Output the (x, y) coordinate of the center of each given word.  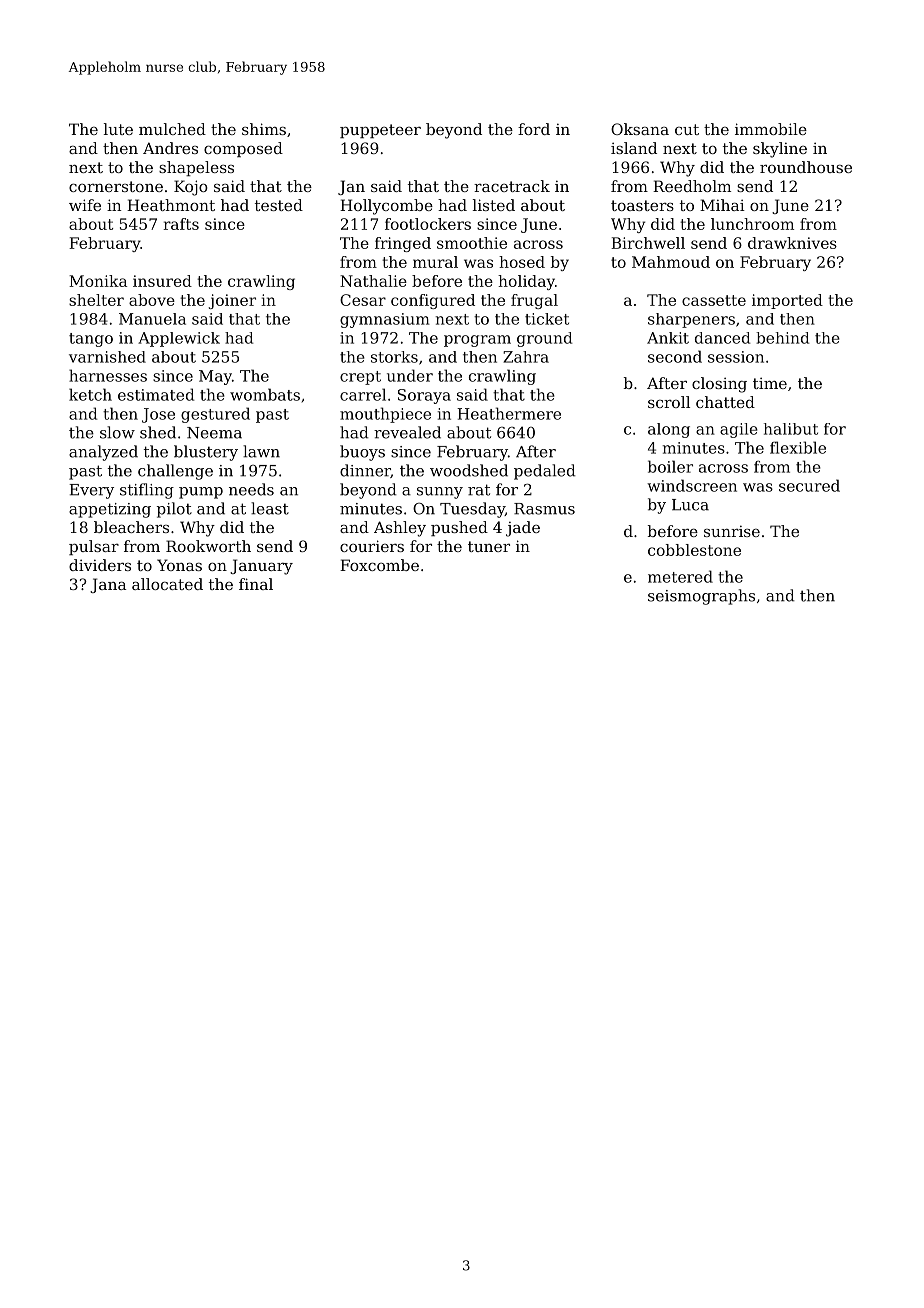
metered (680, 576)
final (256, 584)
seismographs (701, 597)
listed (494, 205)
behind (782, 338)
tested (279, 205)
